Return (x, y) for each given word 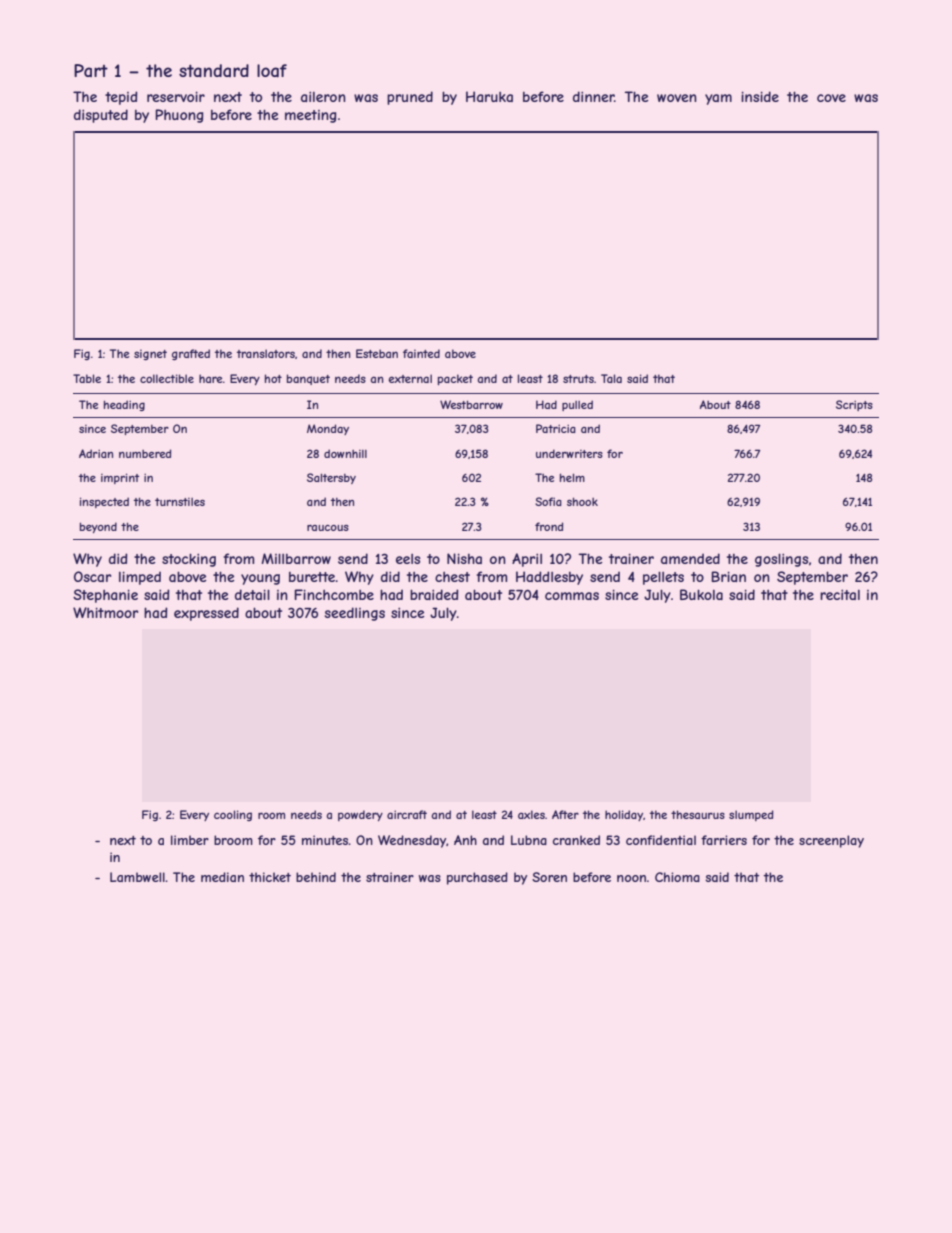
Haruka (489, 96)
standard (214, 70)
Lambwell (137, 877)
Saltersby (331, 478)
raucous (328, 528)
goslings (781, 560)
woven (677, 98)
